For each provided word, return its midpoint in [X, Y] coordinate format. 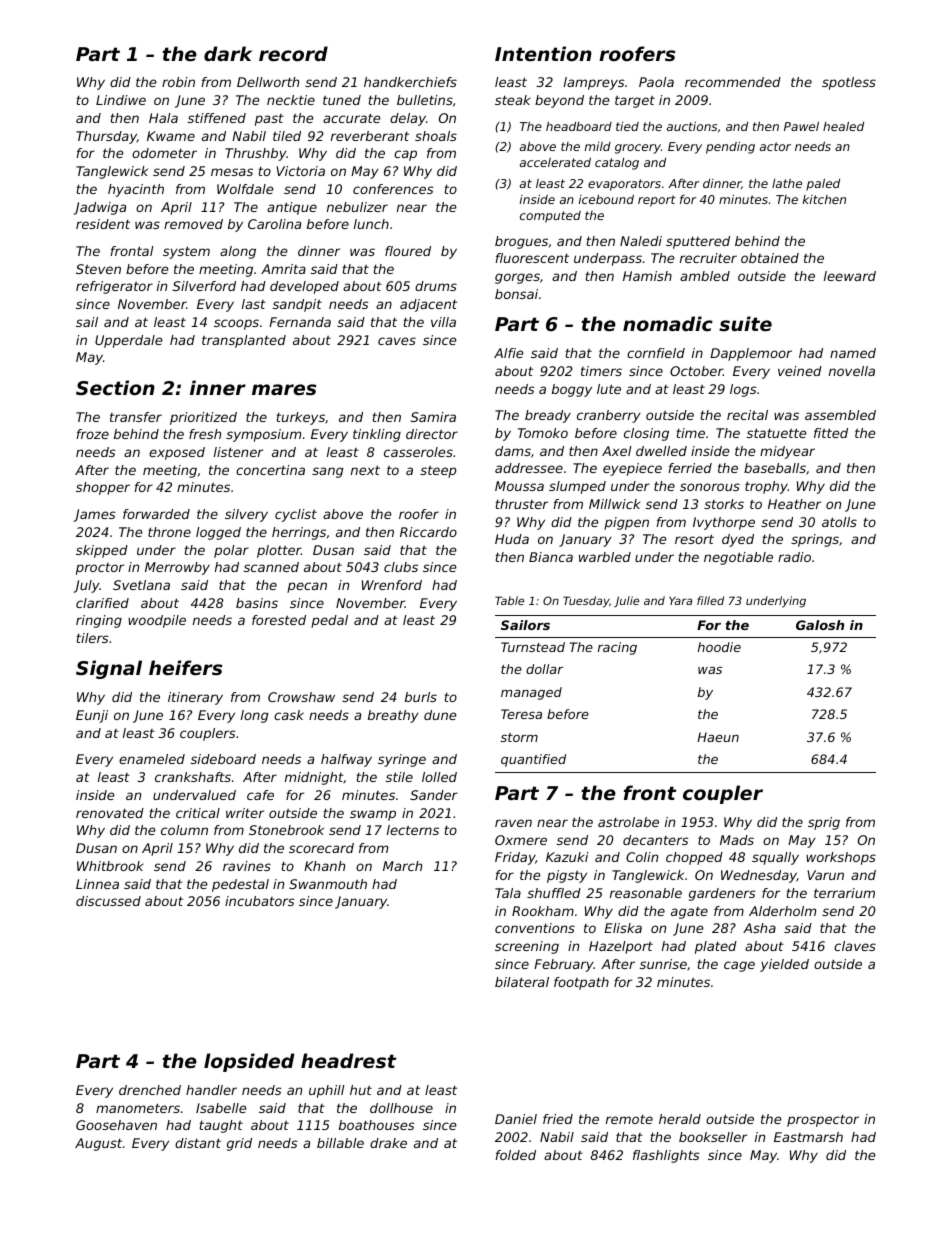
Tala [508, 893]
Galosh [820, 625]
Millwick [614, 504]
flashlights [666, 1156]
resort [694, 539]
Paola [656, 82]
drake [388, 1143]
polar [231, 551]
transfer [136, 417]
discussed [108, 901]
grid [239, 1144]
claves [855, 946]
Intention [543, 53]
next [365, 470]
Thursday [106, 137]
